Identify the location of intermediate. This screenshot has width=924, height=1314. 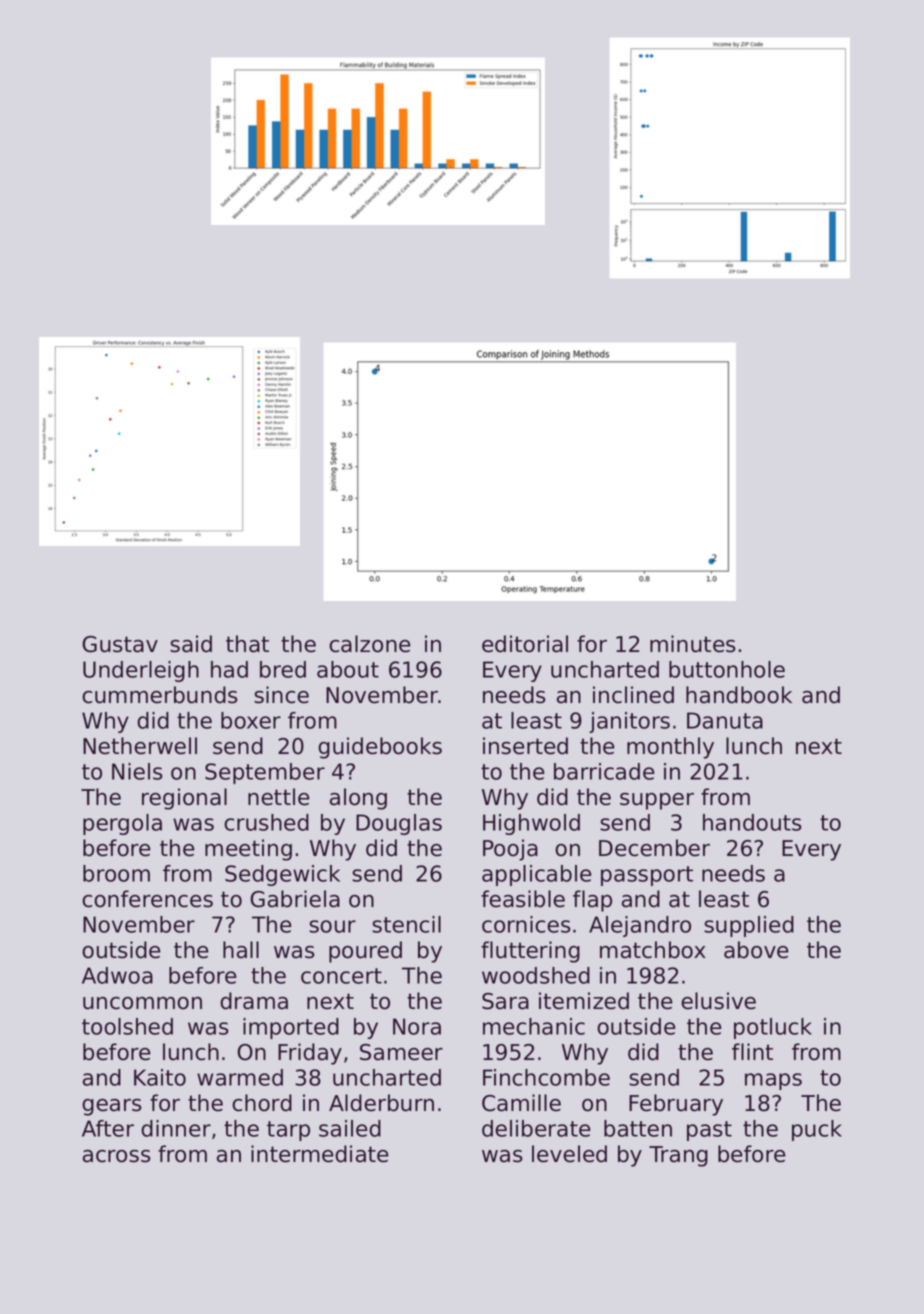
(320, 1154).
